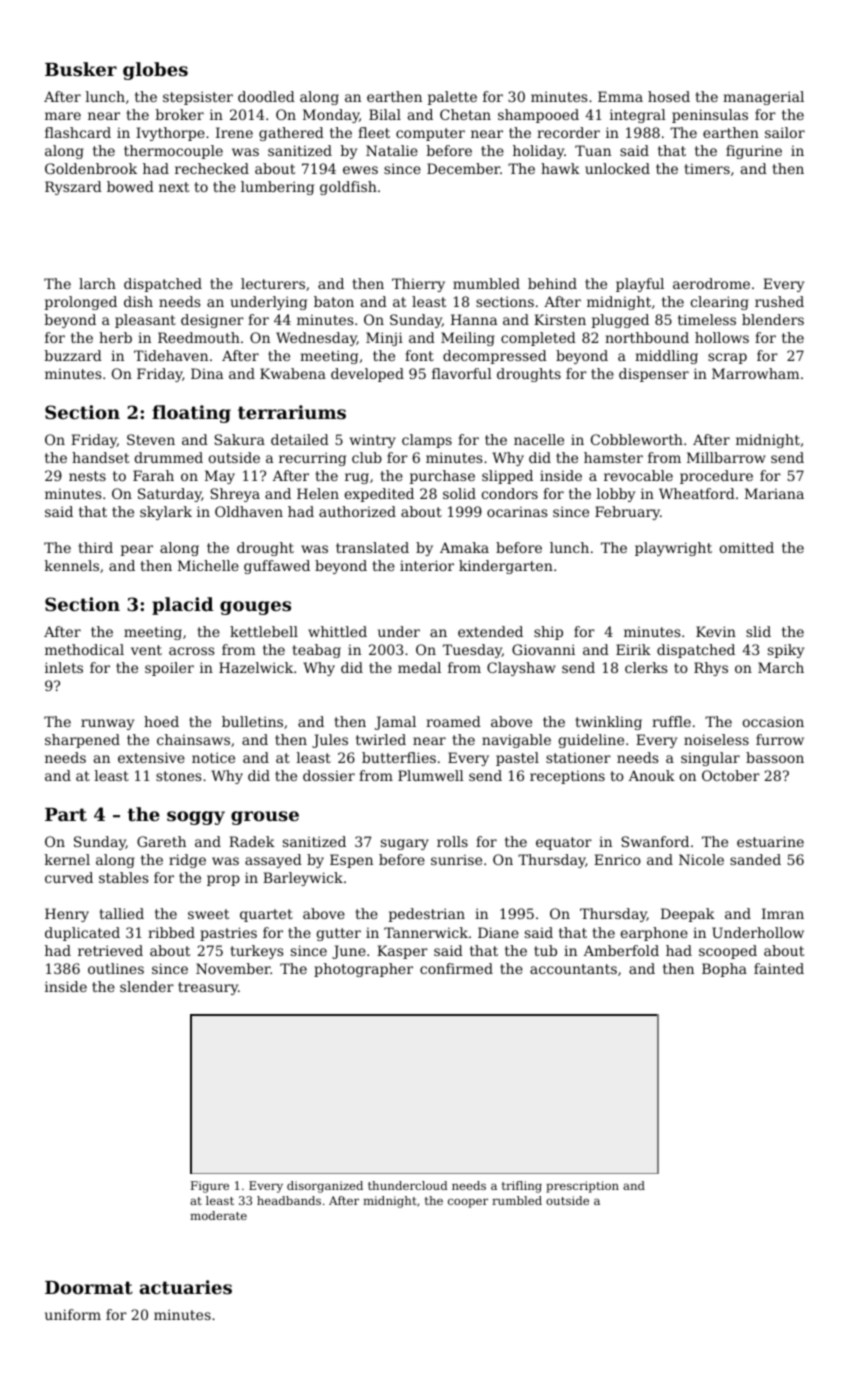 This screenshot has height=1400, width=849. Describe the element at coordinates (395, 723) in the screenshot. I see `Jamal` at that location.
